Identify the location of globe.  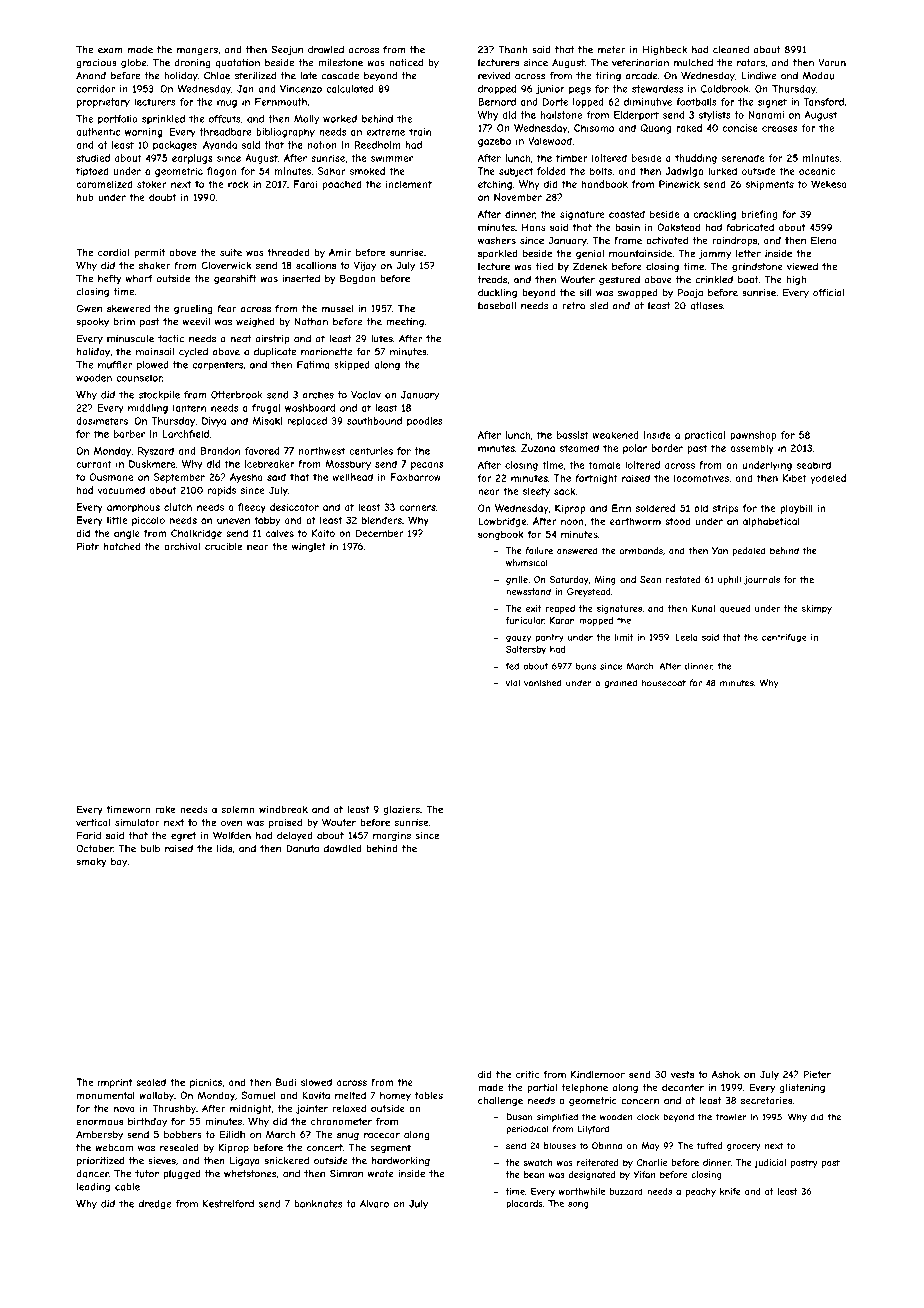
(134, 64).
